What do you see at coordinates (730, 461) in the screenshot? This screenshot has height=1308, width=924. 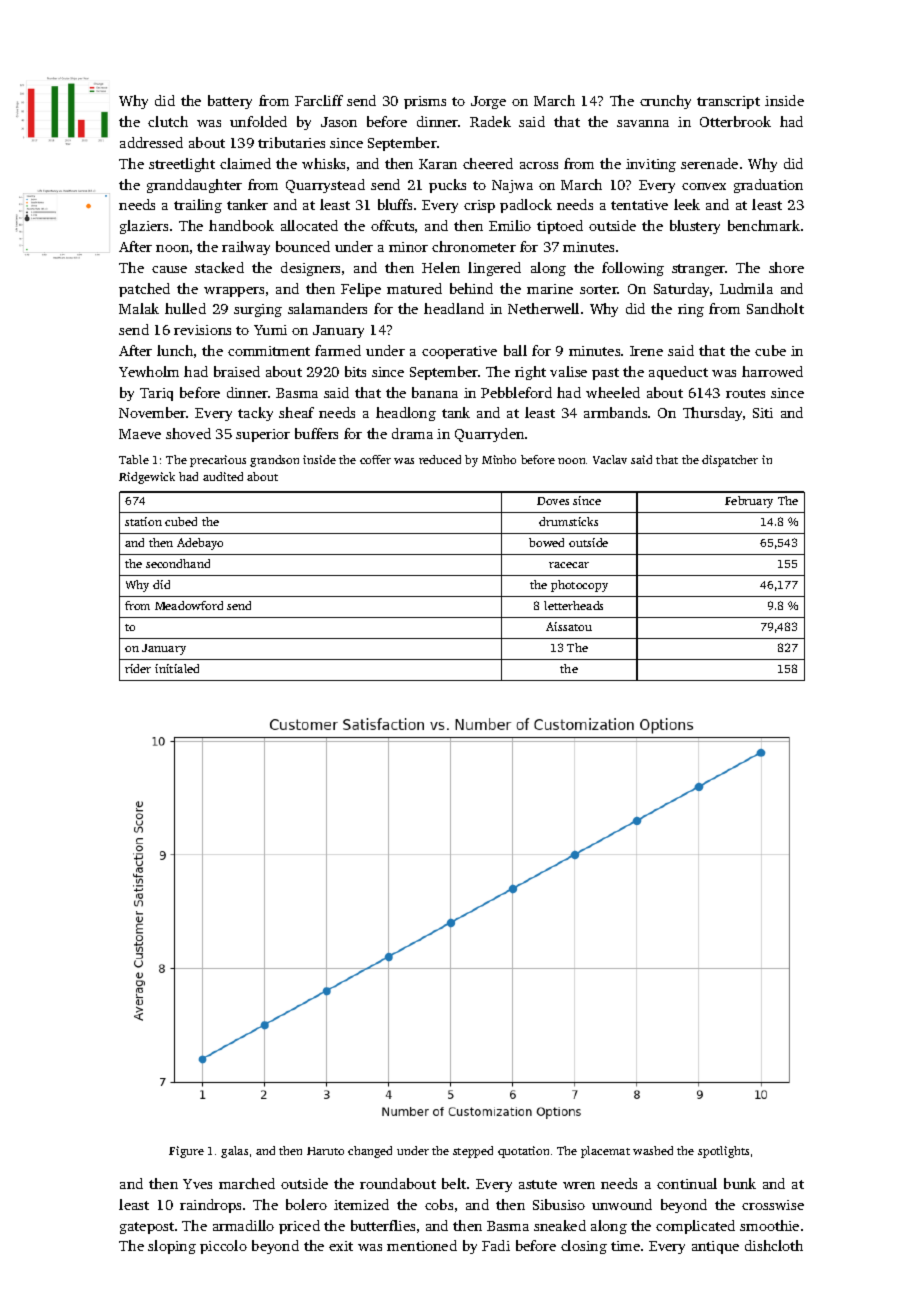 I see `dispatcher` at bounding box center [730, 461].
